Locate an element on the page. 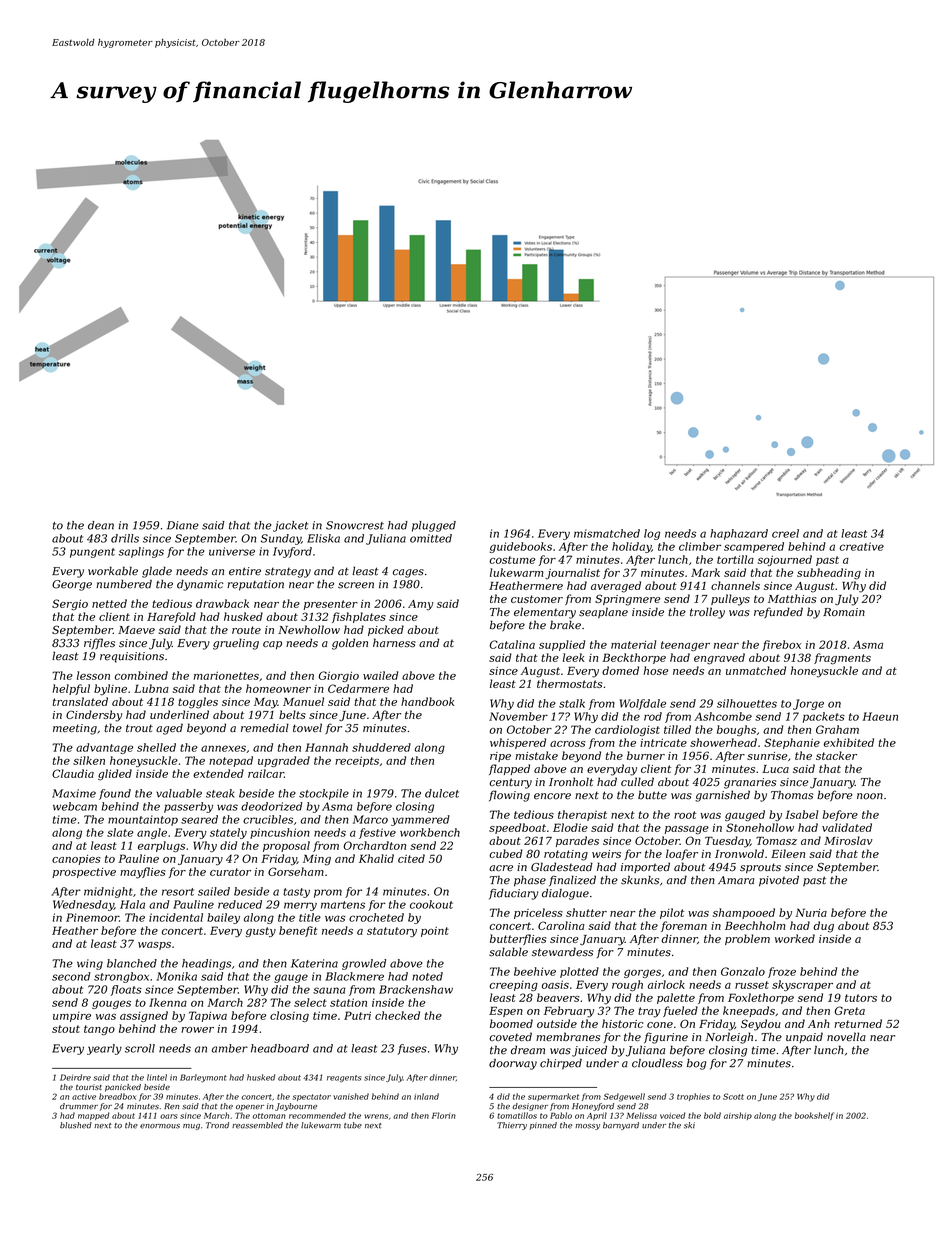 This image has width=952, height=1233. plugged is located at coordinates (434, 526).
